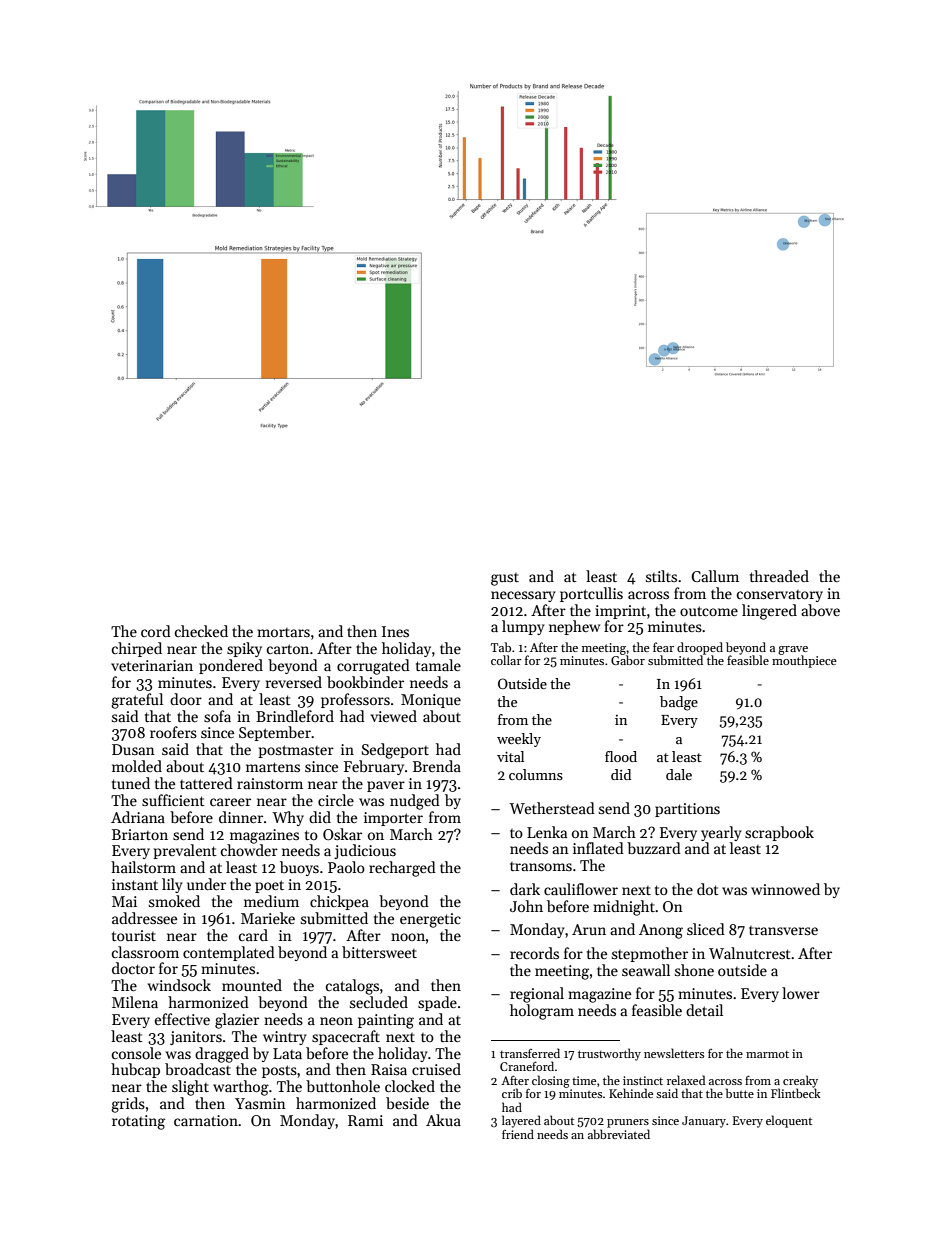 This image has width=952, height=1233. What do you see at coordinates (402, 869) in the image?
I see `recharged` at bounding box center [402, 869].
